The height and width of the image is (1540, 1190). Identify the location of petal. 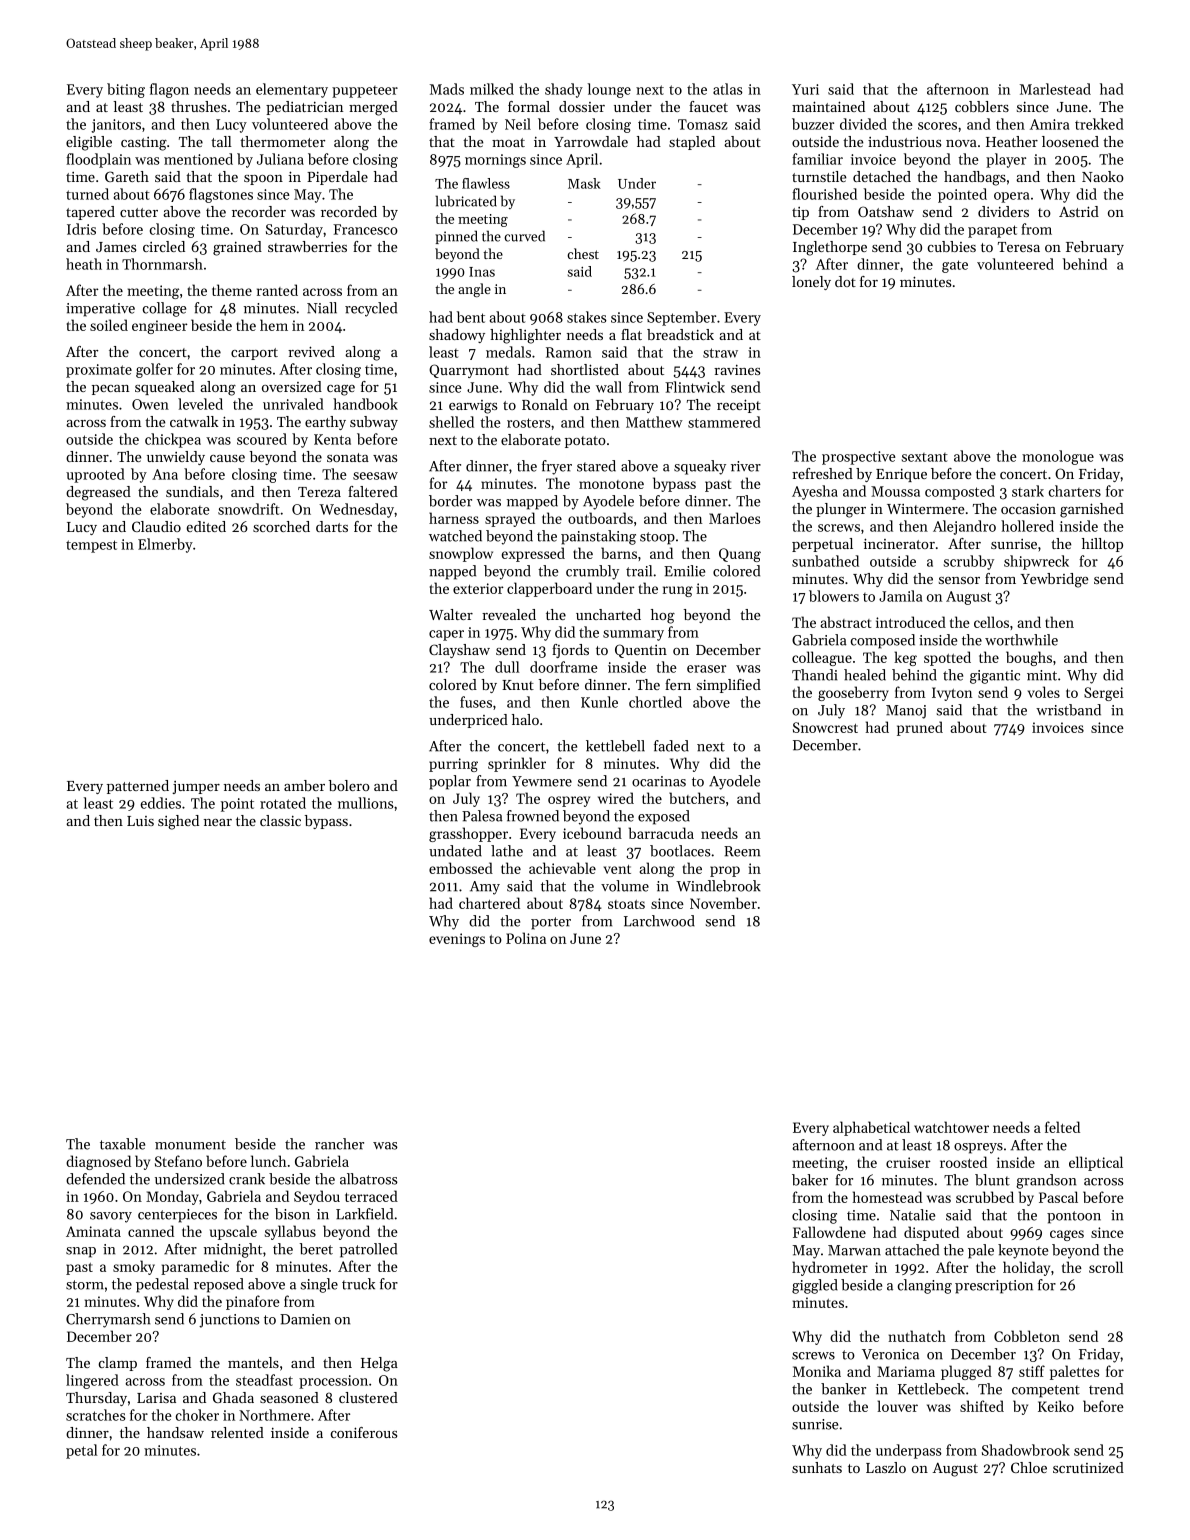
(81, 1451).
